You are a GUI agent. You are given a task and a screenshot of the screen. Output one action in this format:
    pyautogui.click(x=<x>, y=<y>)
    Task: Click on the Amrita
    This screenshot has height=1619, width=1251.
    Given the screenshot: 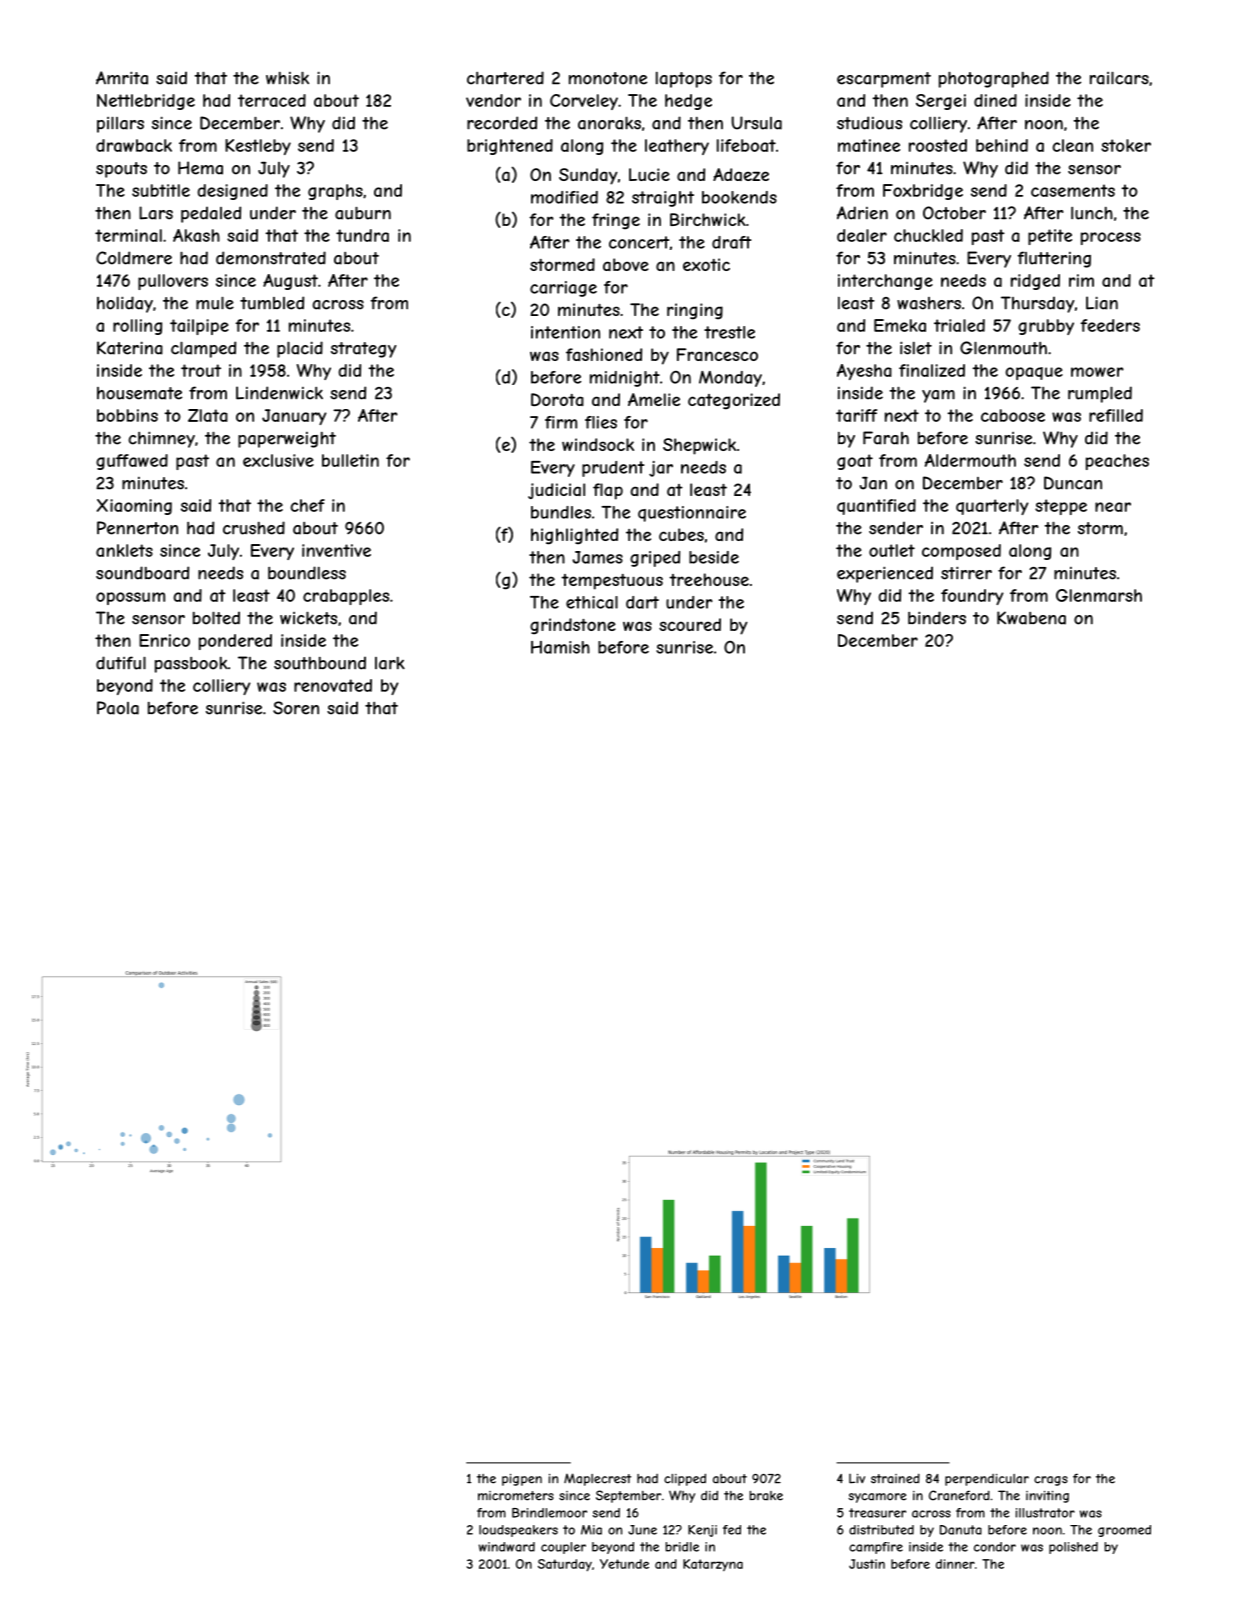 What is the action you would take?
    pyautogui.click(x=122, y=78)
